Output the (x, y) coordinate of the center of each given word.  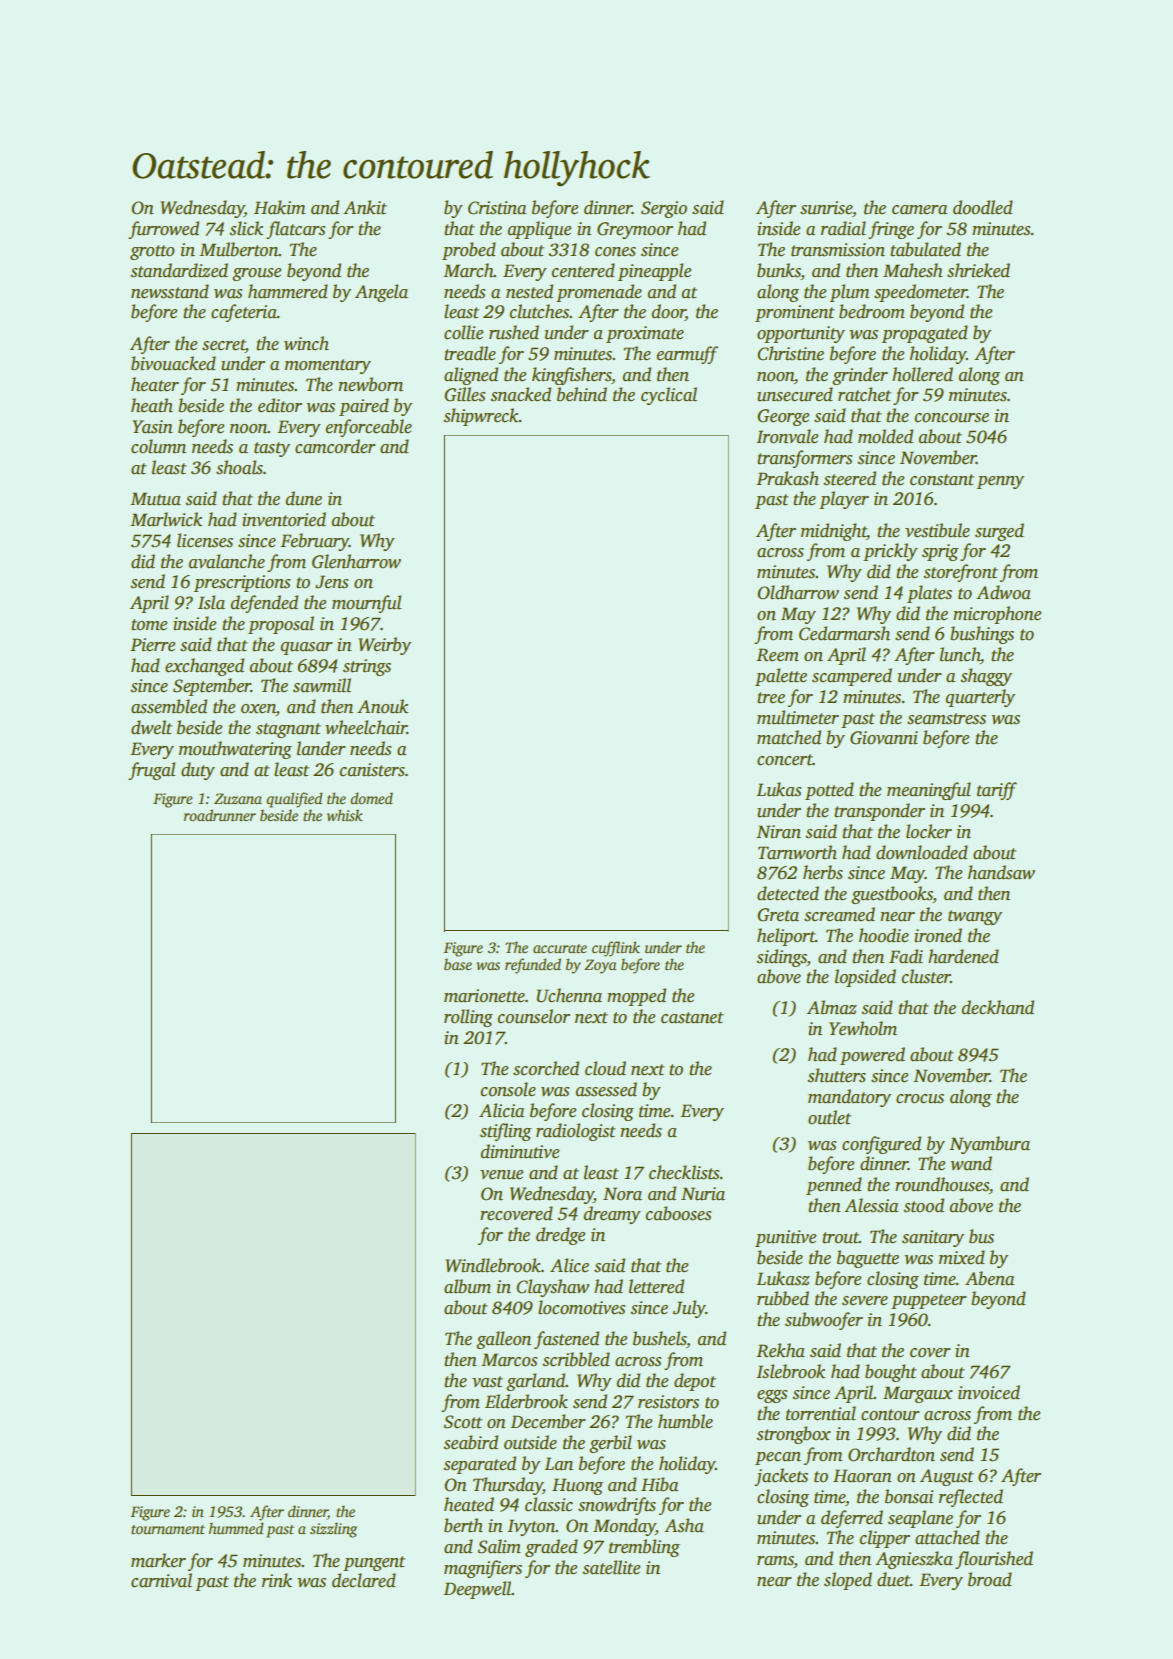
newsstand (170, 291)
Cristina (497, 208)
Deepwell (477, 1590)
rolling (468, 1018)
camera (920, 210)
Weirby (384, 646)
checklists (684, 1172)
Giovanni (884, 738)
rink (277, 1580)
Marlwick (166, 519)
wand (971, 1163)
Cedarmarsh (844, 633)
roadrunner (220, 815)
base (458, 964)
